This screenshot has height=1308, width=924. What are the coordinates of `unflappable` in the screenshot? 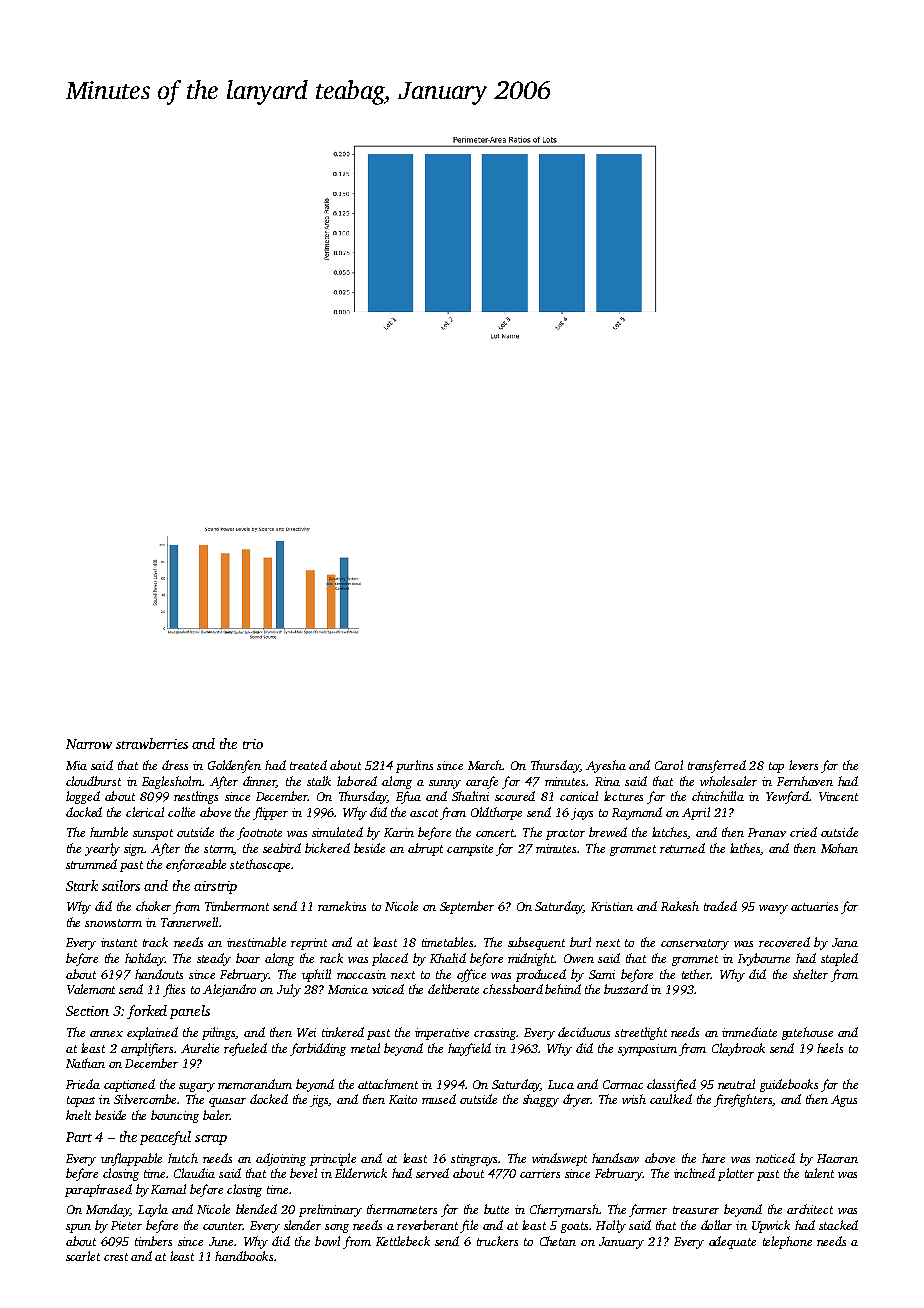 It's located at (131, 1159).
